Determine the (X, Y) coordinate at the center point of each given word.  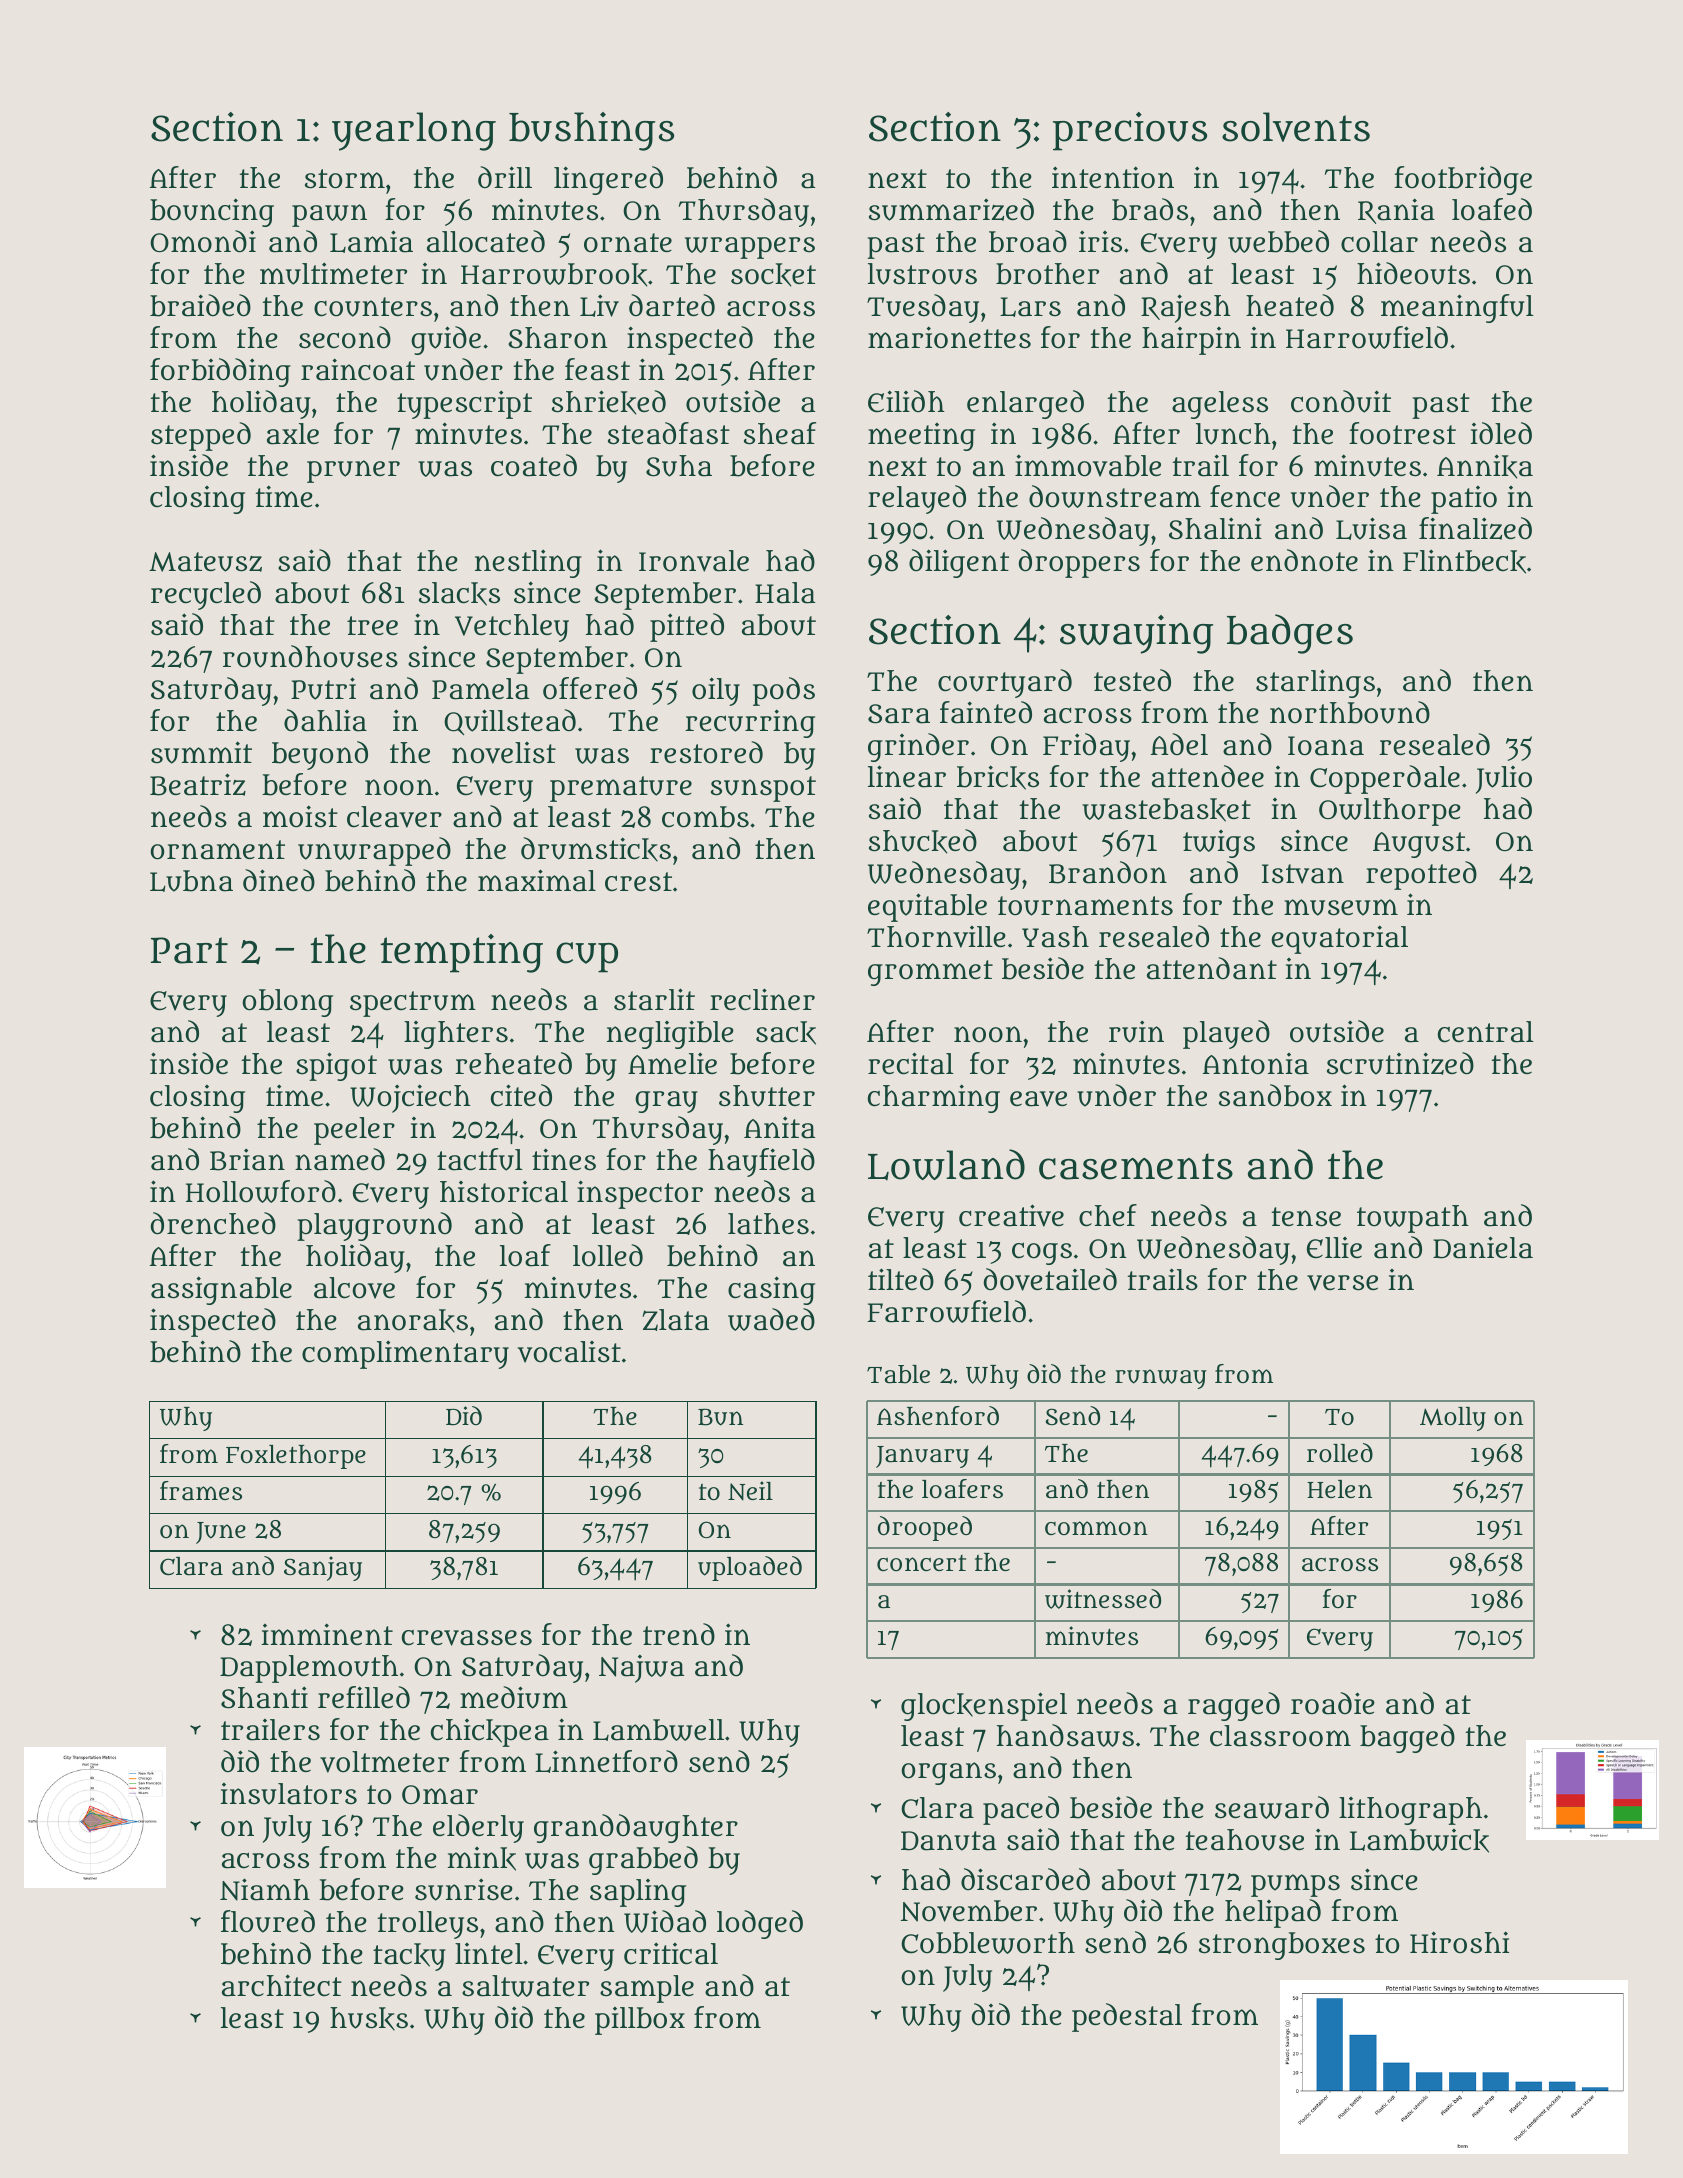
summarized (951, 209)
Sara (899, 714)
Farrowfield (947, 1311)
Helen (1339, 1489)
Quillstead (510, 722)
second (345, 337)
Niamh (265, 1889)
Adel (1179, 744)
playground (374, 1226)
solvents (1296, 127)
